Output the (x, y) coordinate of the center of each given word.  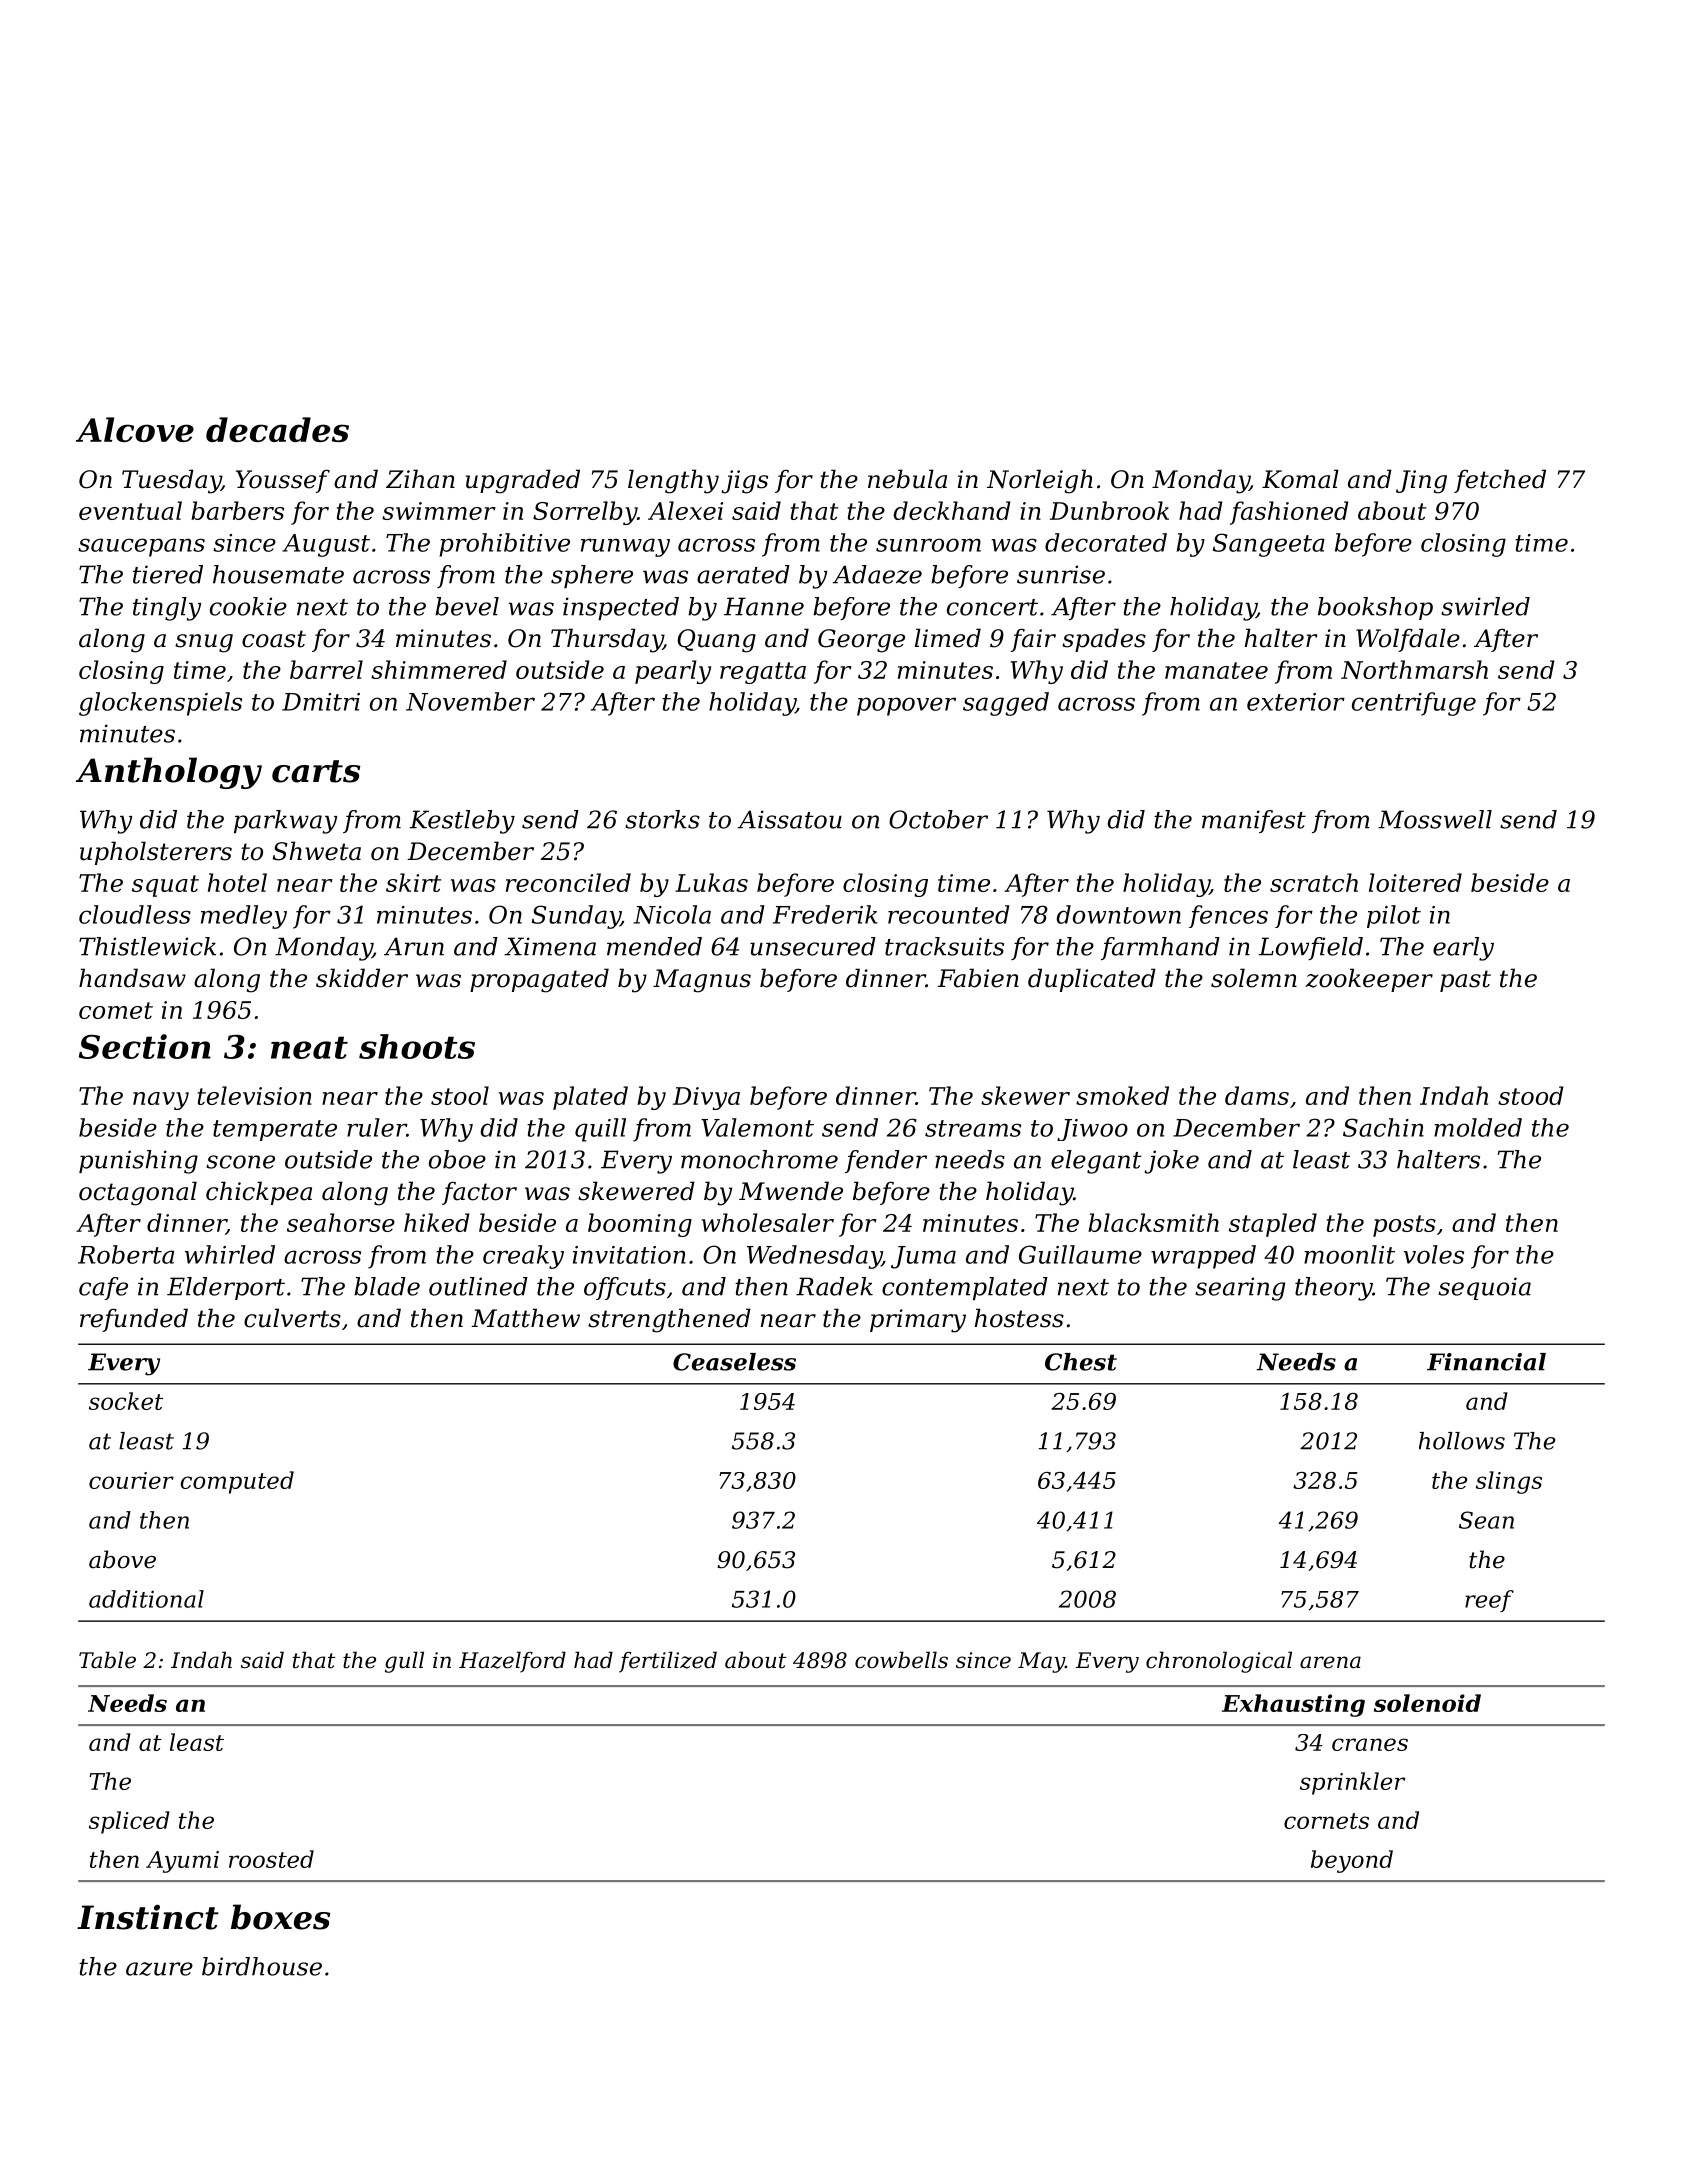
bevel (467, 606)
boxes (281, 1917)
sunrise (1061, 574)
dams (1257, 1095)
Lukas (711, 882)
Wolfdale (1408, 640)
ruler (377, 1127)
